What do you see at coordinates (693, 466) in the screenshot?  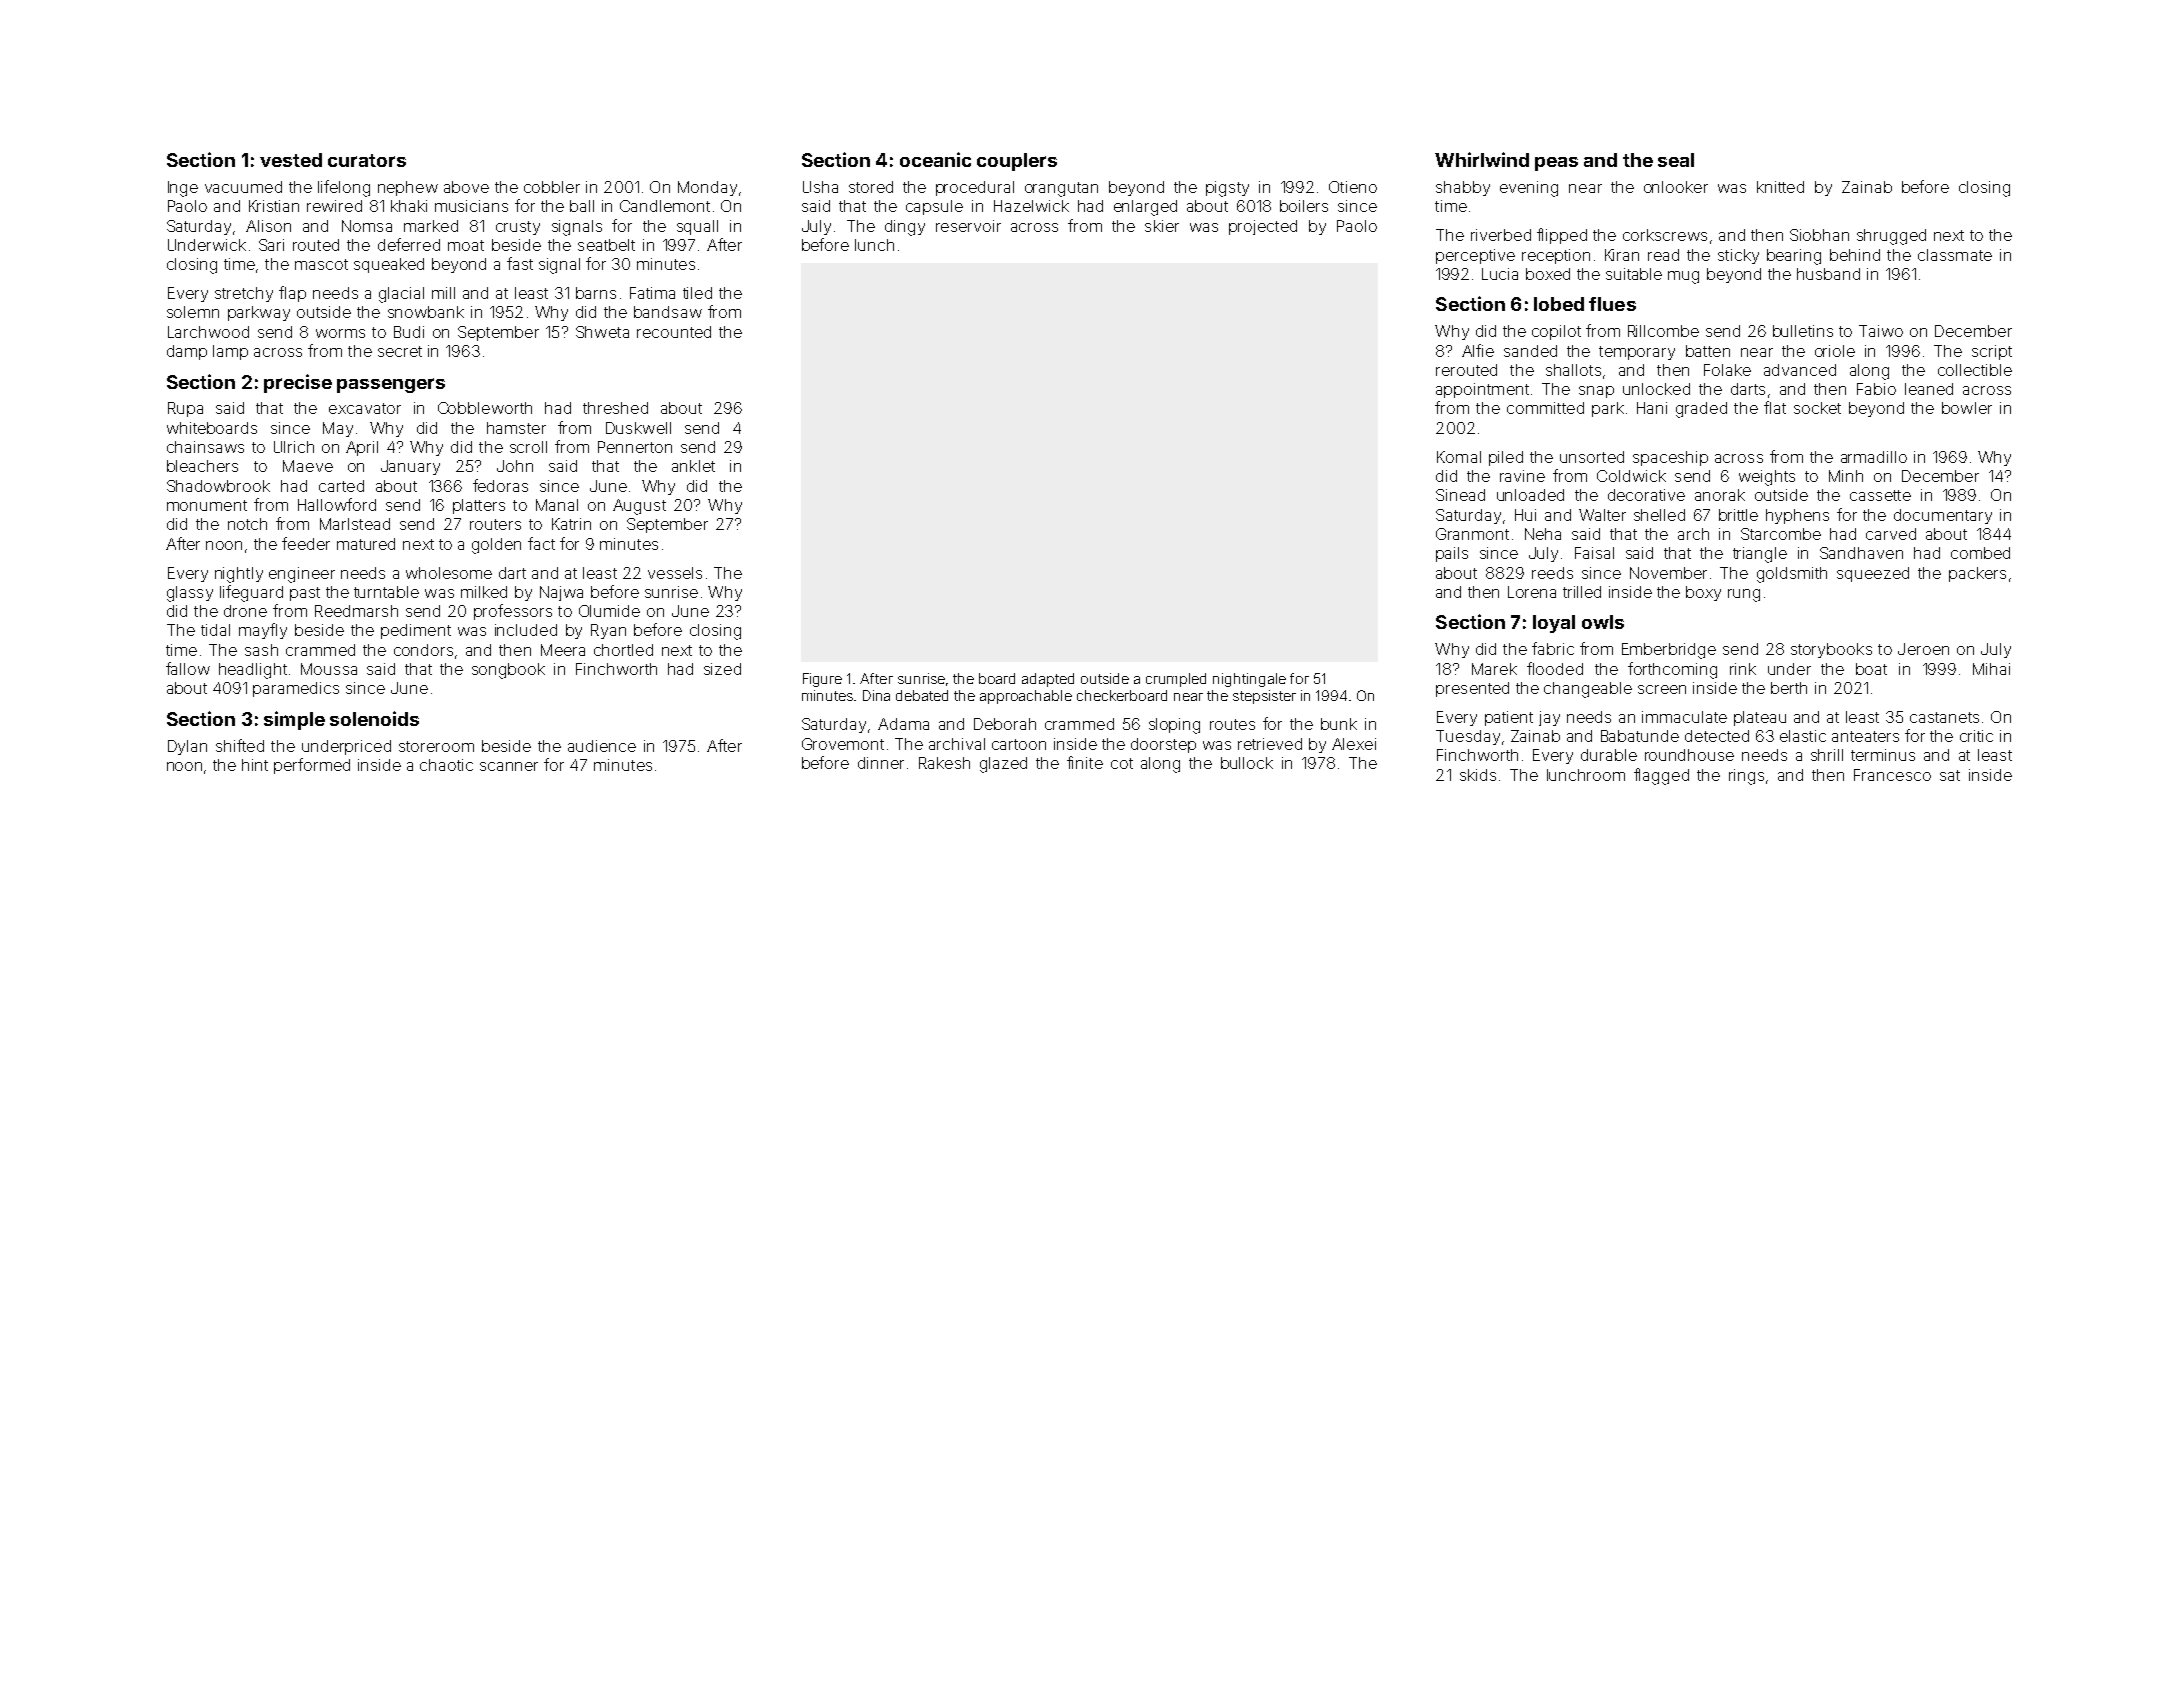 I see `anklet` at bounding box center [693, 466].
